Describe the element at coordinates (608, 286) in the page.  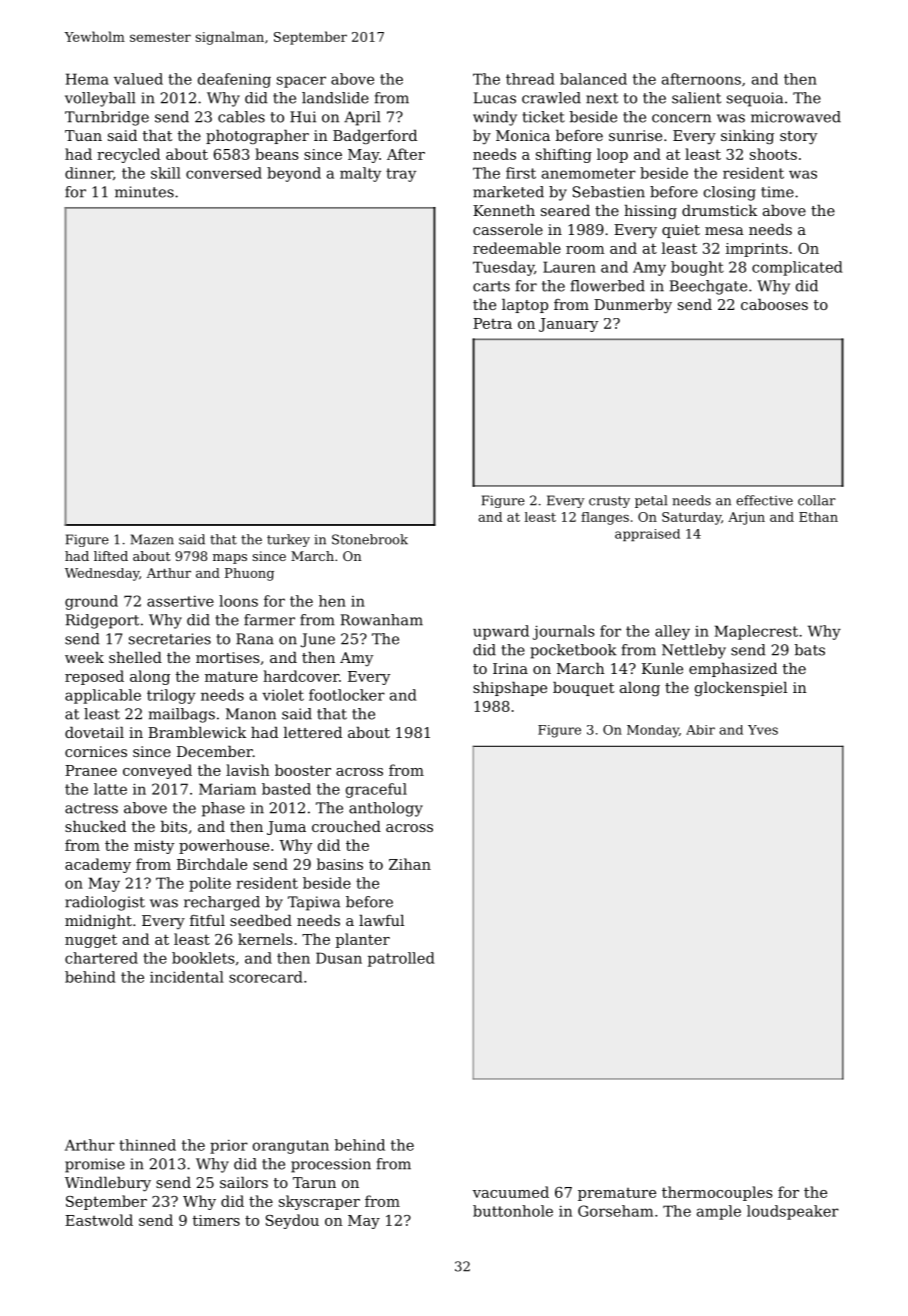
I see `flowerbed` at that location.
